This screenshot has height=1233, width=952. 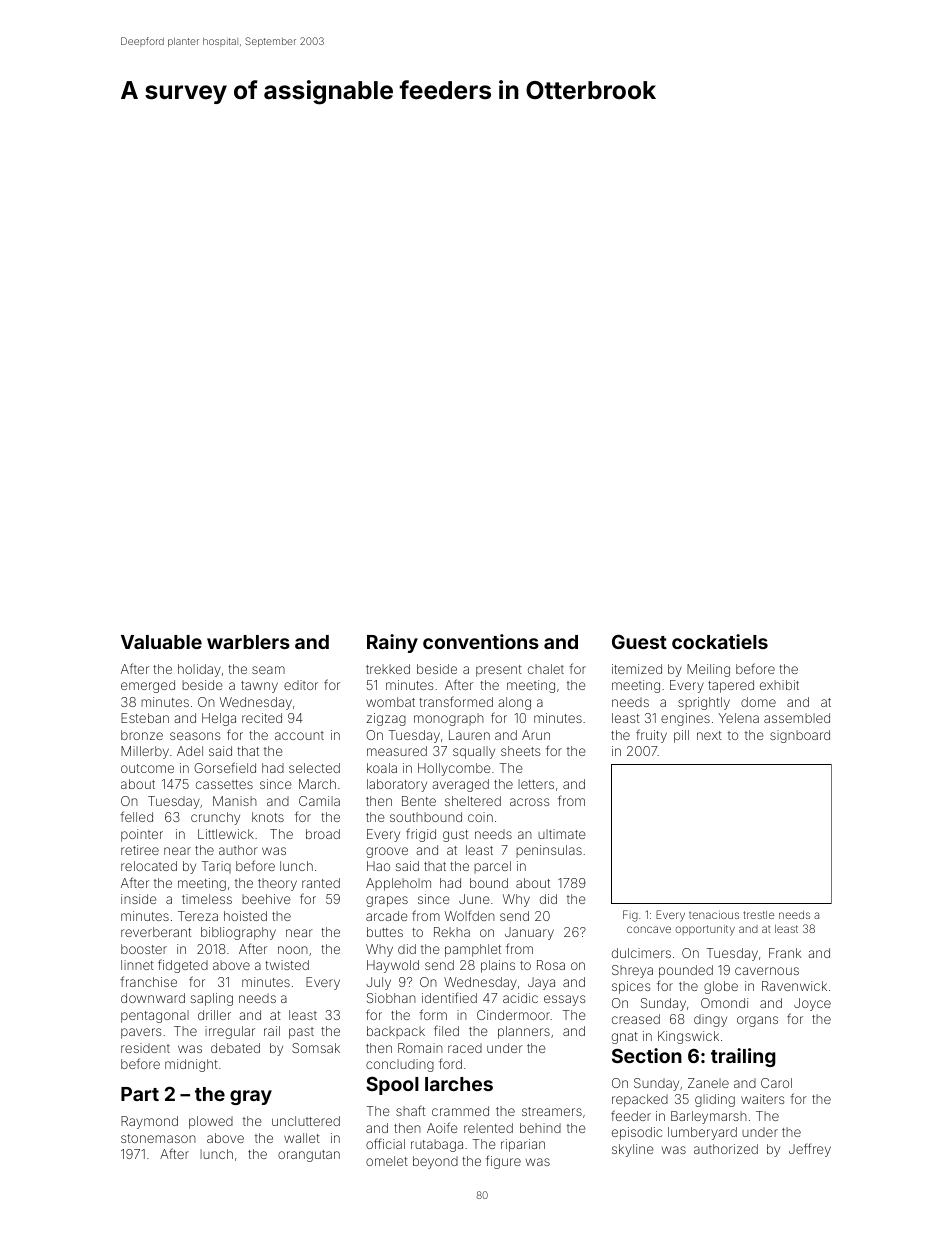 What do you see at coordinates (549, 851) in the screenshot?
I see `peninsulas` at bounding box center [549, 851].
